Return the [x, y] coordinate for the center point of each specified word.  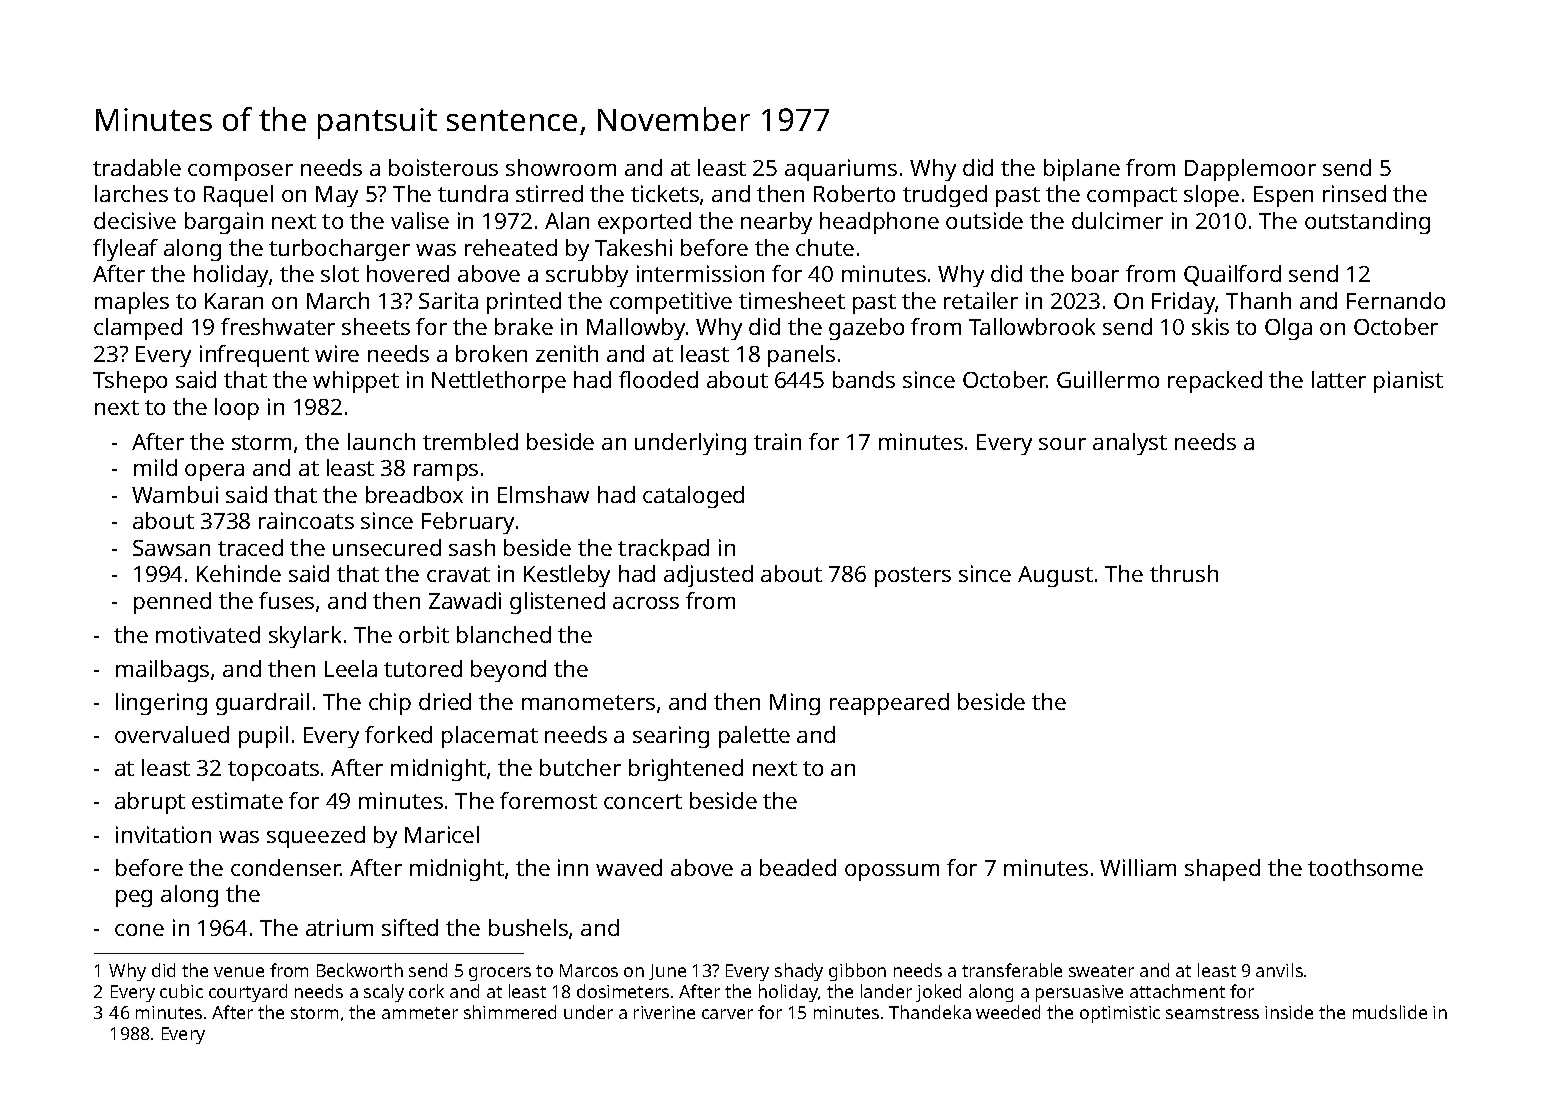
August [1055, 576]
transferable [1012, 970]
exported [644, 223]
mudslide [1390, 1012]
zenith [567, 353]
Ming [795, 704]
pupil [263, 737]
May [337, 196]
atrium [339, 927]
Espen [1283, 196]
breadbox [414, 494]
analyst [1130, 444]
